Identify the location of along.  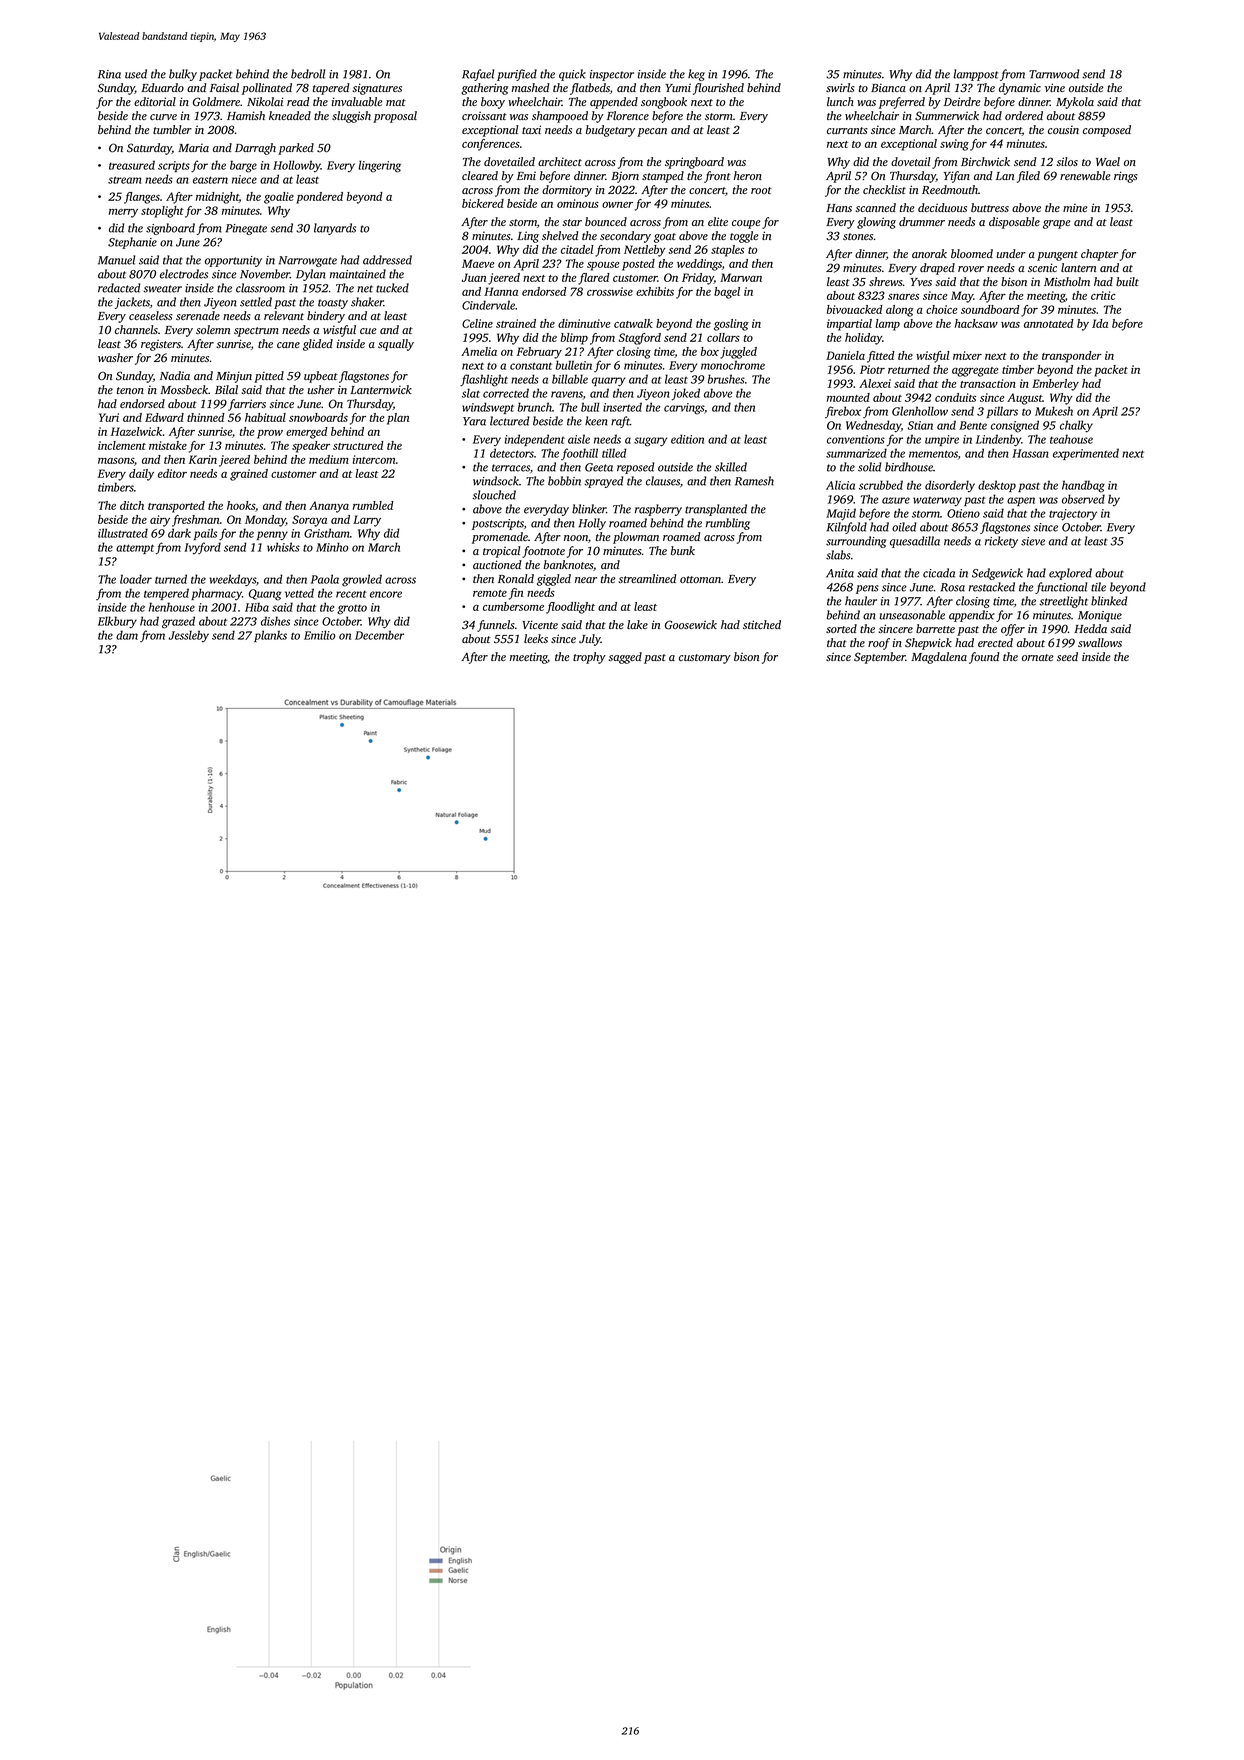
(900, 311).
